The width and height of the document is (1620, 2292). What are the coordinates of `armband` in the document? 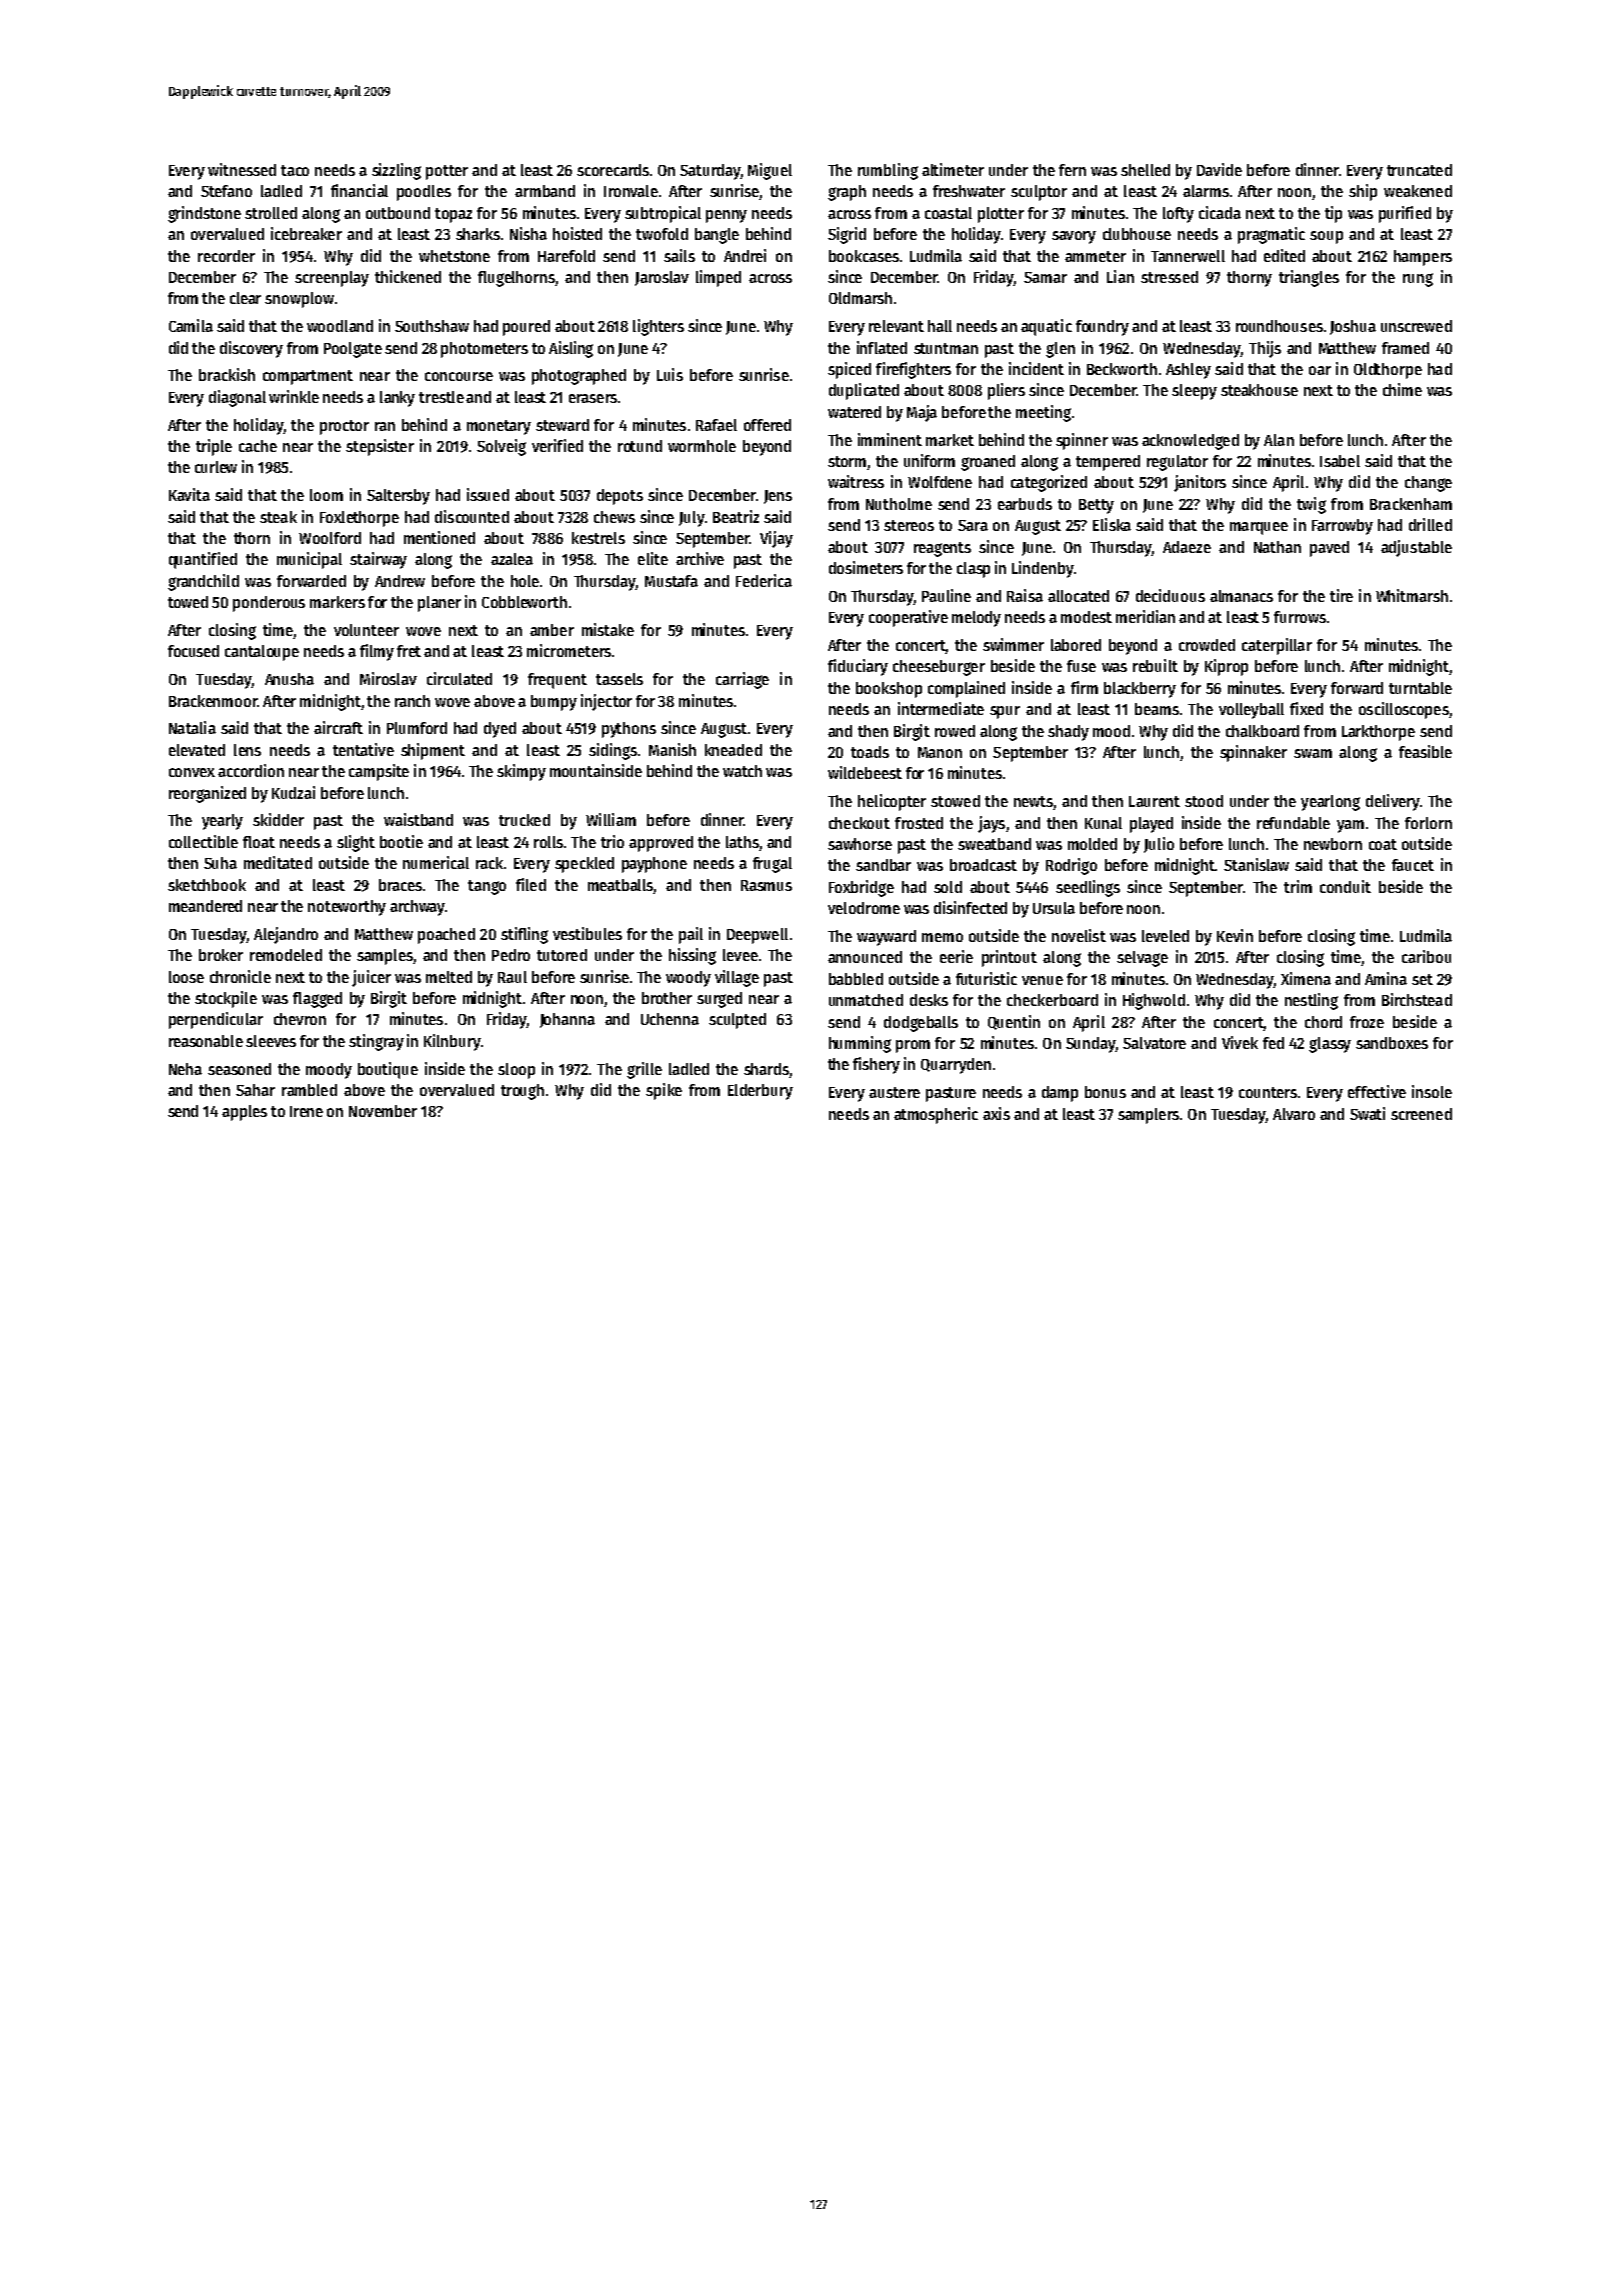 It's located at (545, 191).
